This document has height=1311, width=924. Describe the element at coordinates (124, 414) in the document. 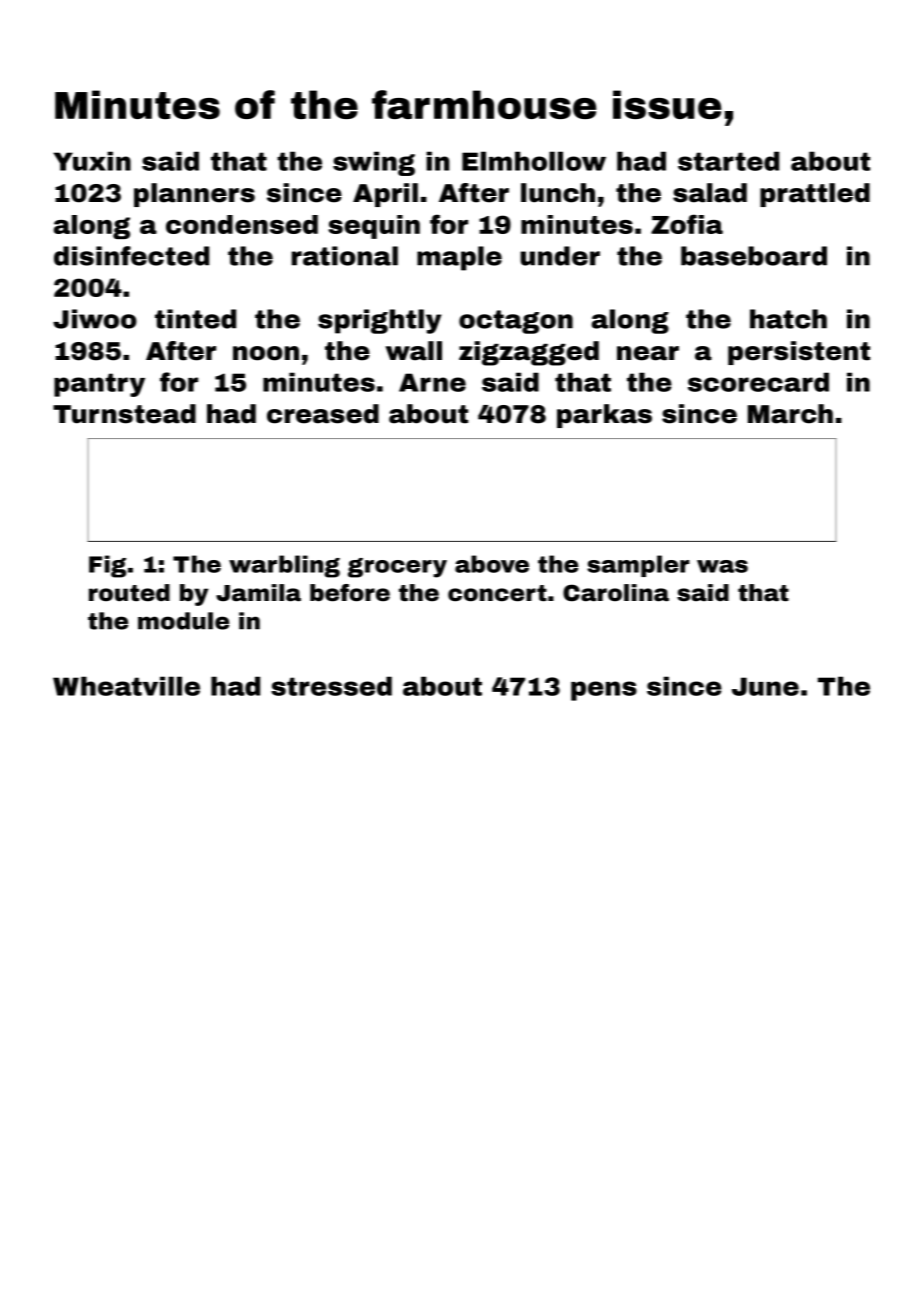

I see `Turnstead` at that location.
